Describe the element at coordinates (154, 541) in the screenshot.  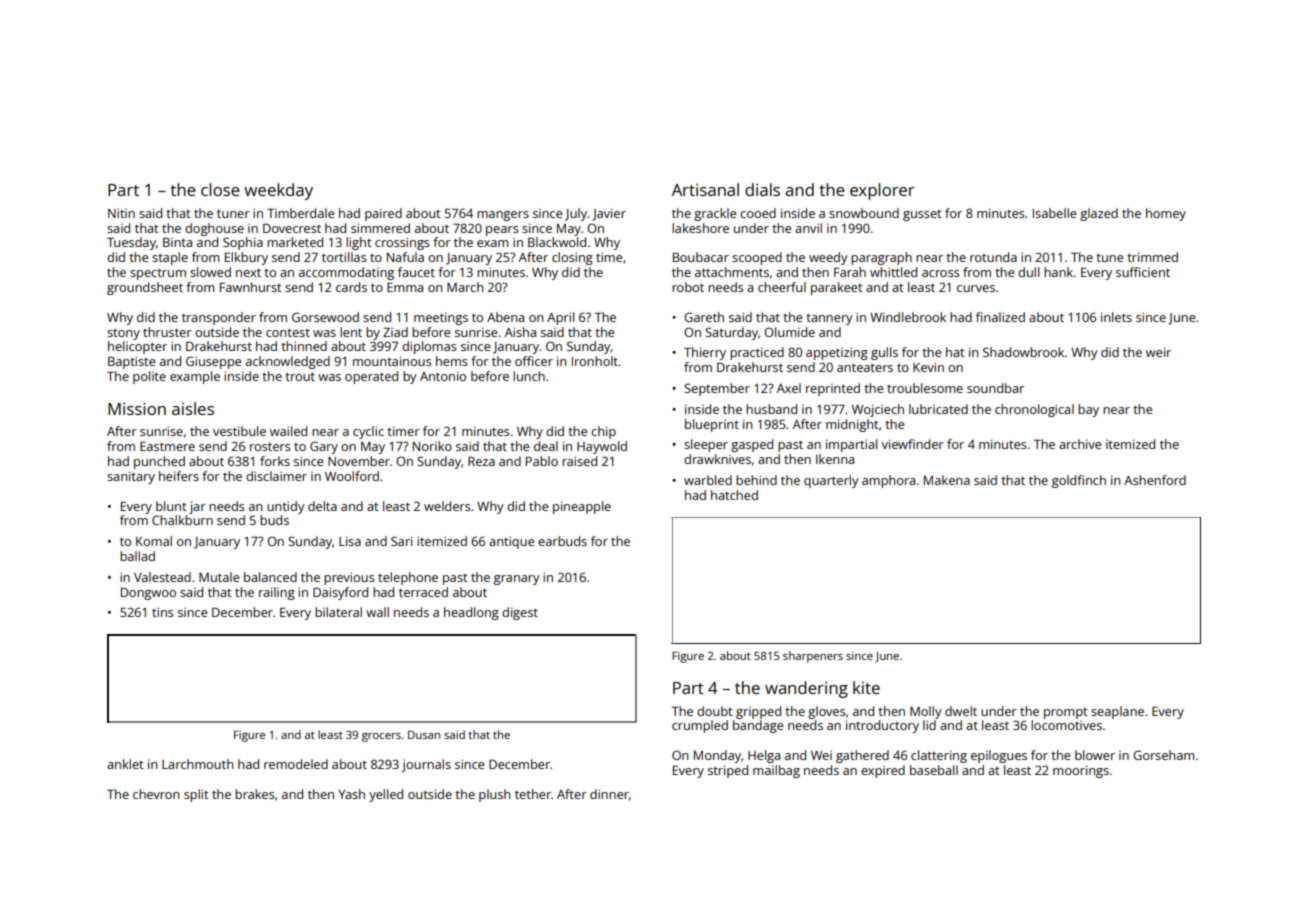
I see `Komal` at that location.
